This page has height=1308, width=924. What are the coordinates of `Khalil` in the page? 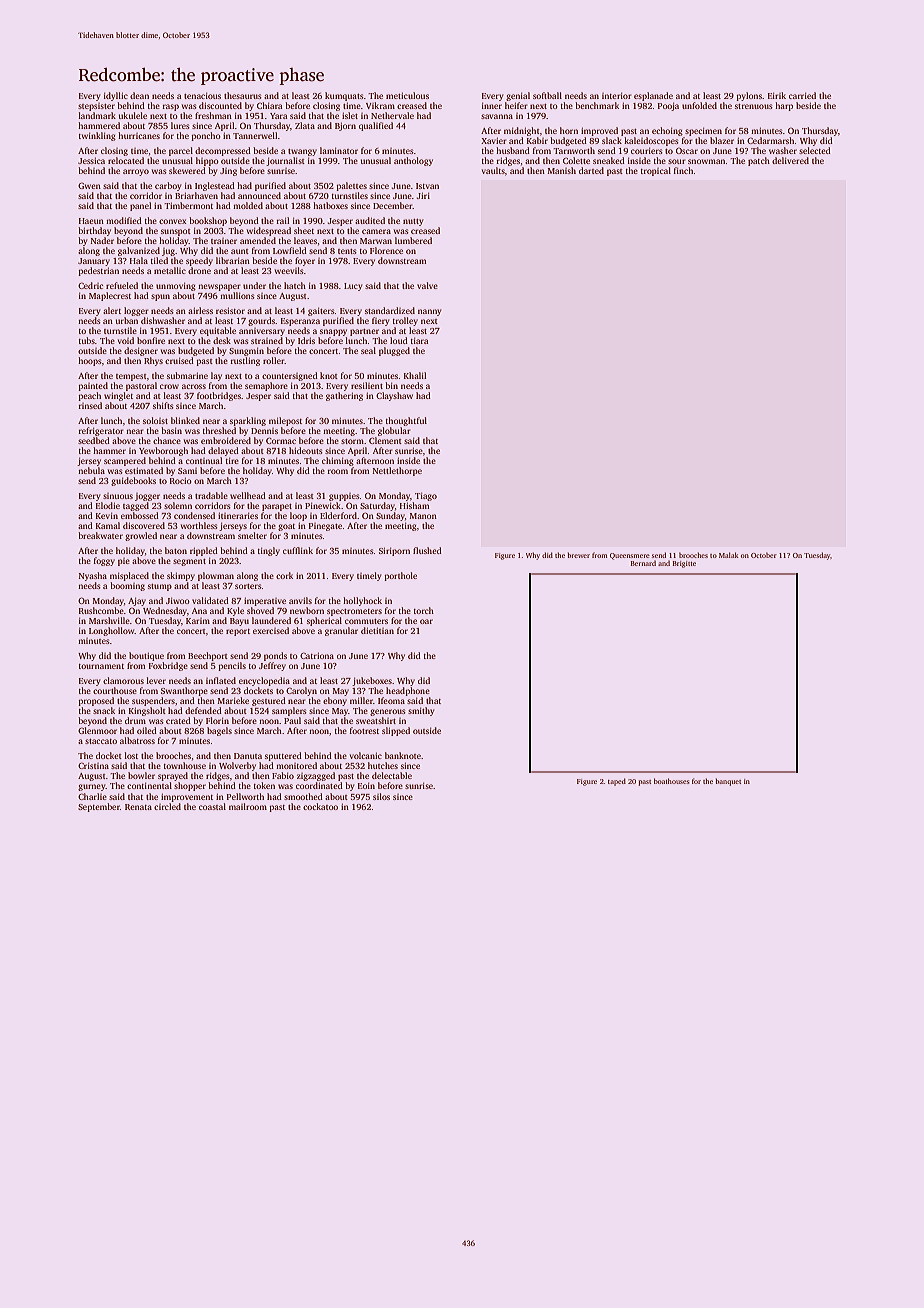 It's located at (415, 375).
